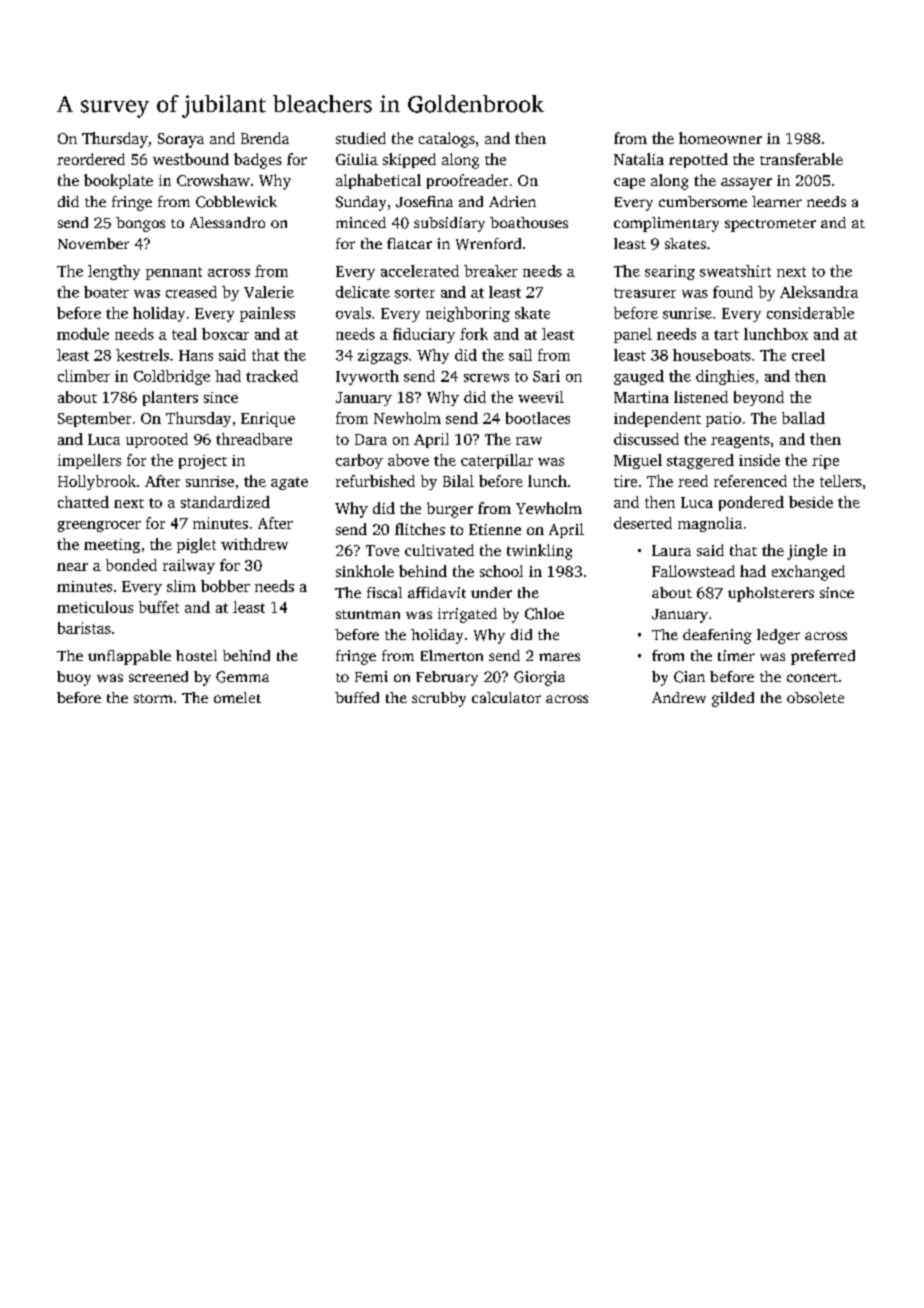 Image resolution: width=924 pixels, height=1308 pixels. What do you see at coordinates (439, 699) in the image?
I see `scrubby` at bounding box center [439, 699].
